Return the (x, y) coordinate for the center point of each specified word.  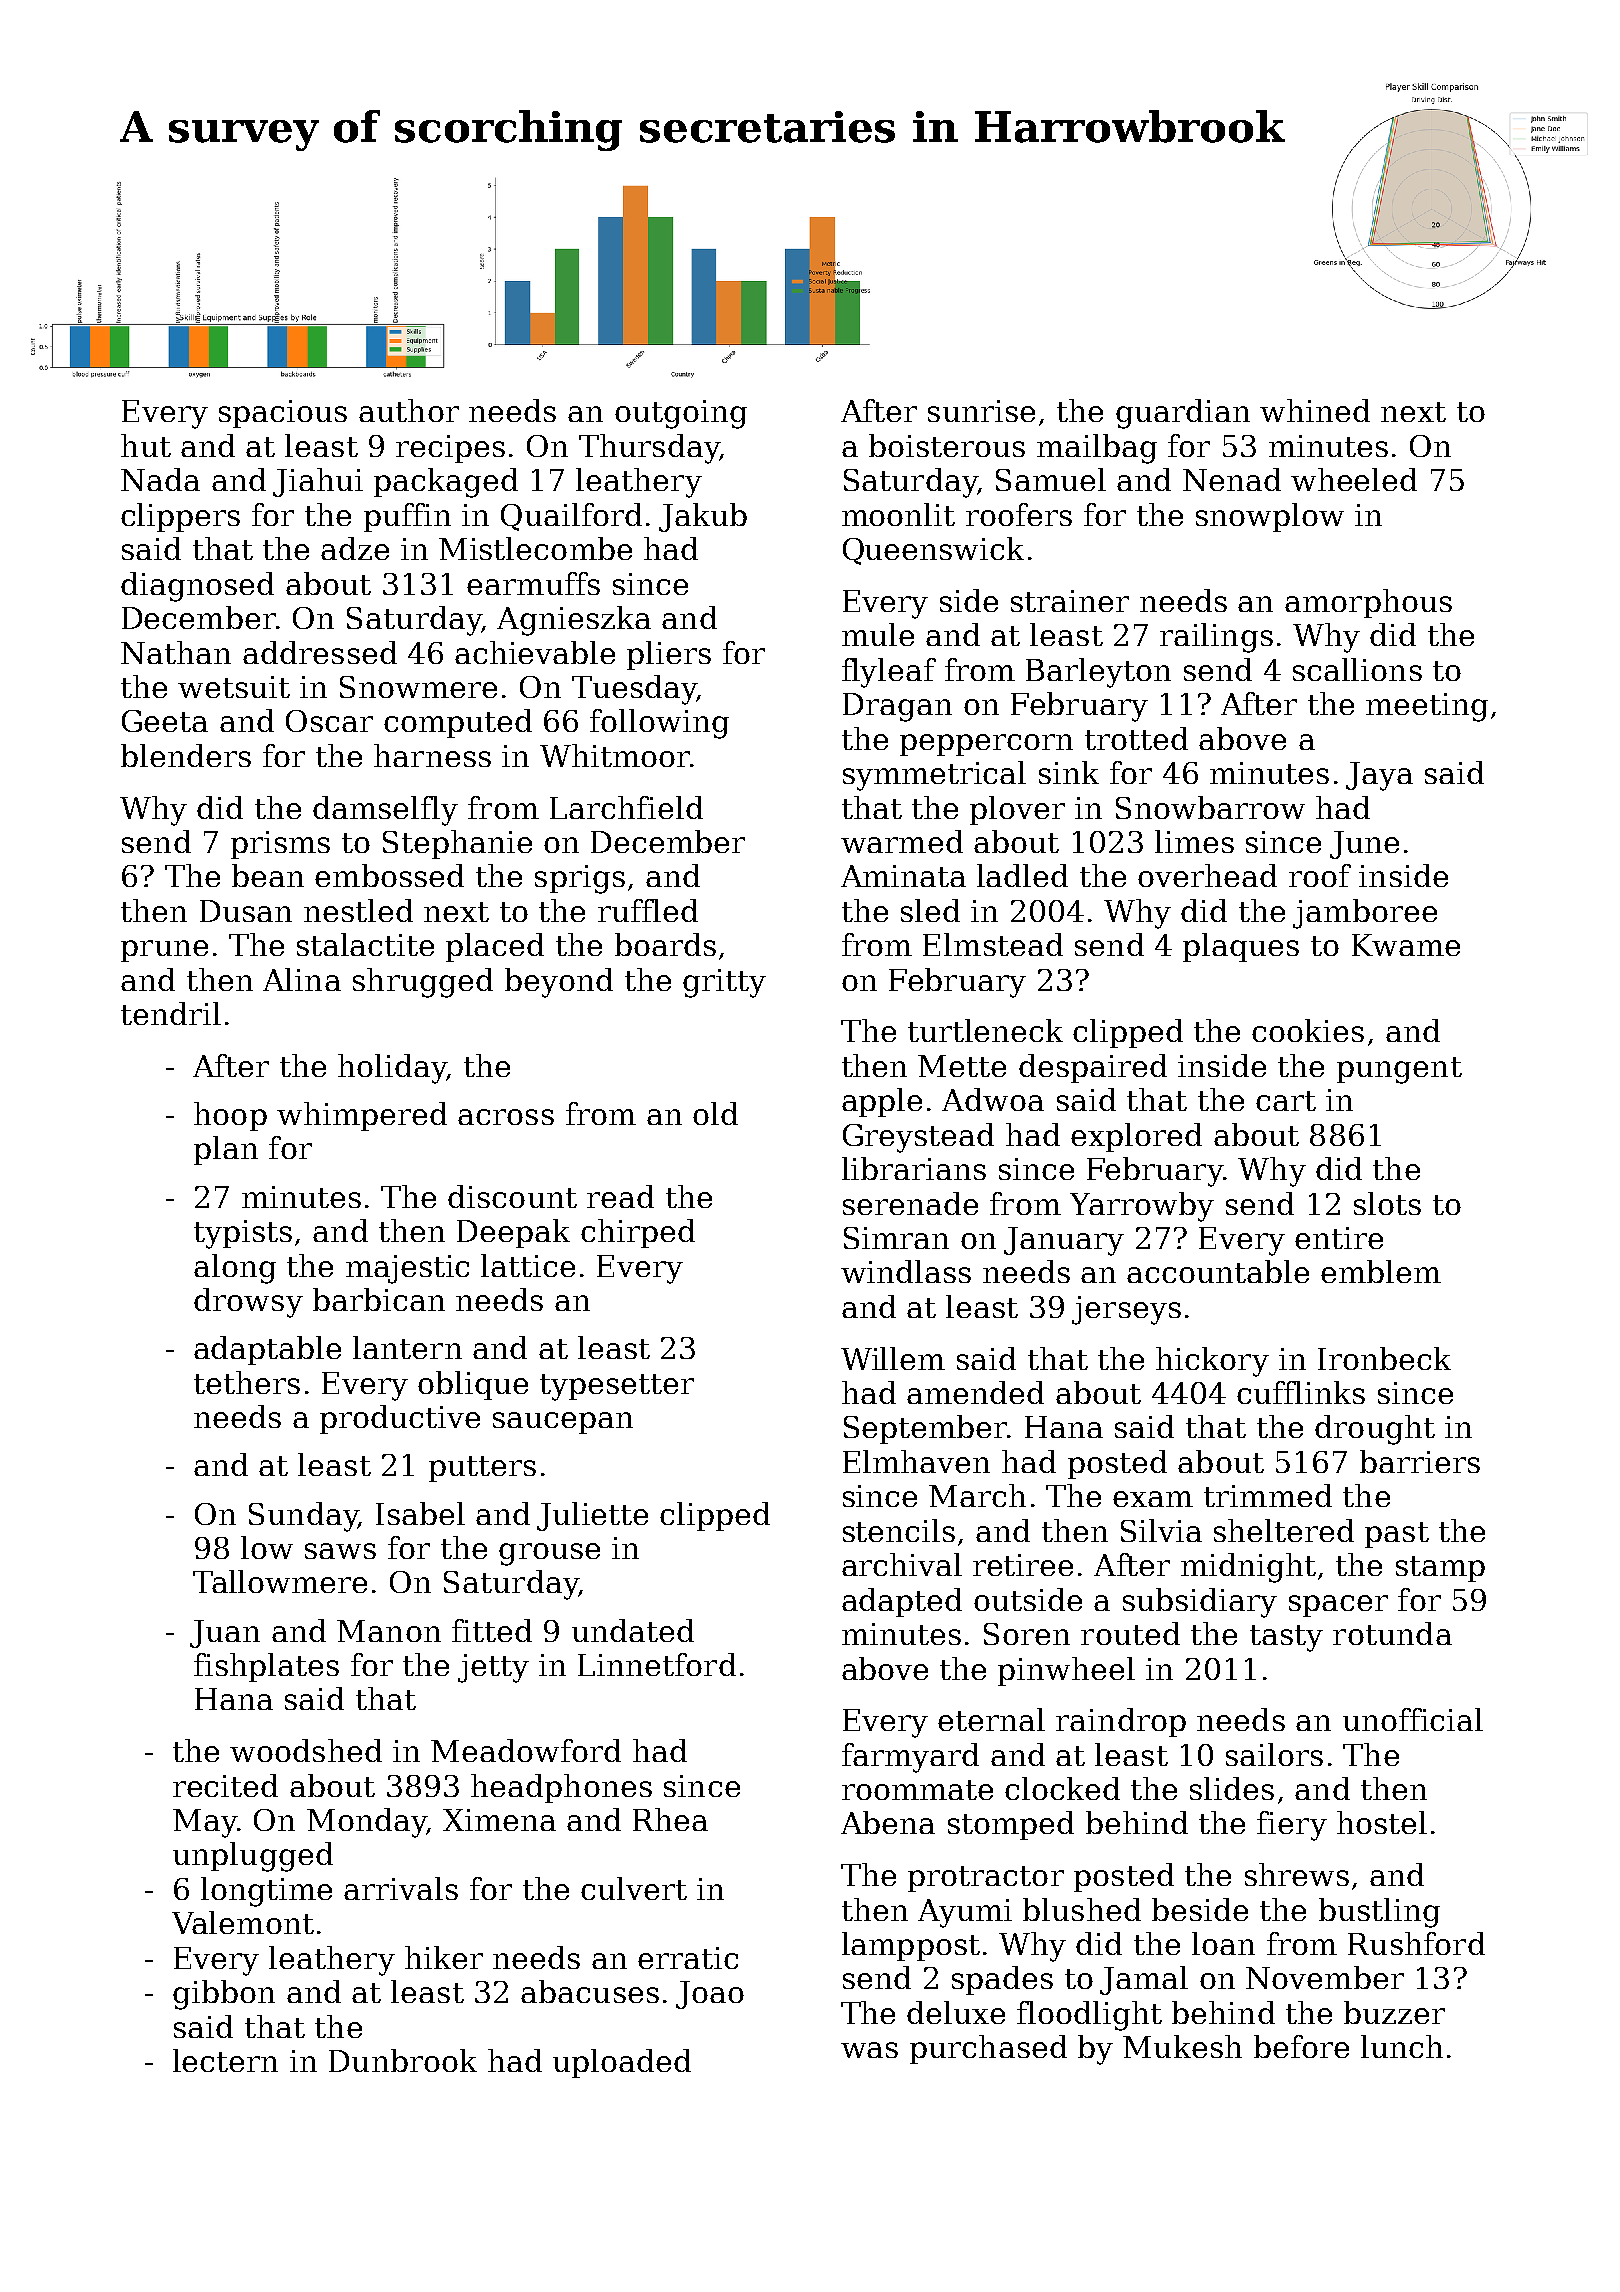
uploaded (622, 2063)
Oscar (329, 721)
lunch (1402, 2046)
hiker (444, 1957)
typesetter (617, 1387)
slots (1387, 1203)
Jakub (703, 517)
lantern (407, 1347)
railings (1216, 638)
